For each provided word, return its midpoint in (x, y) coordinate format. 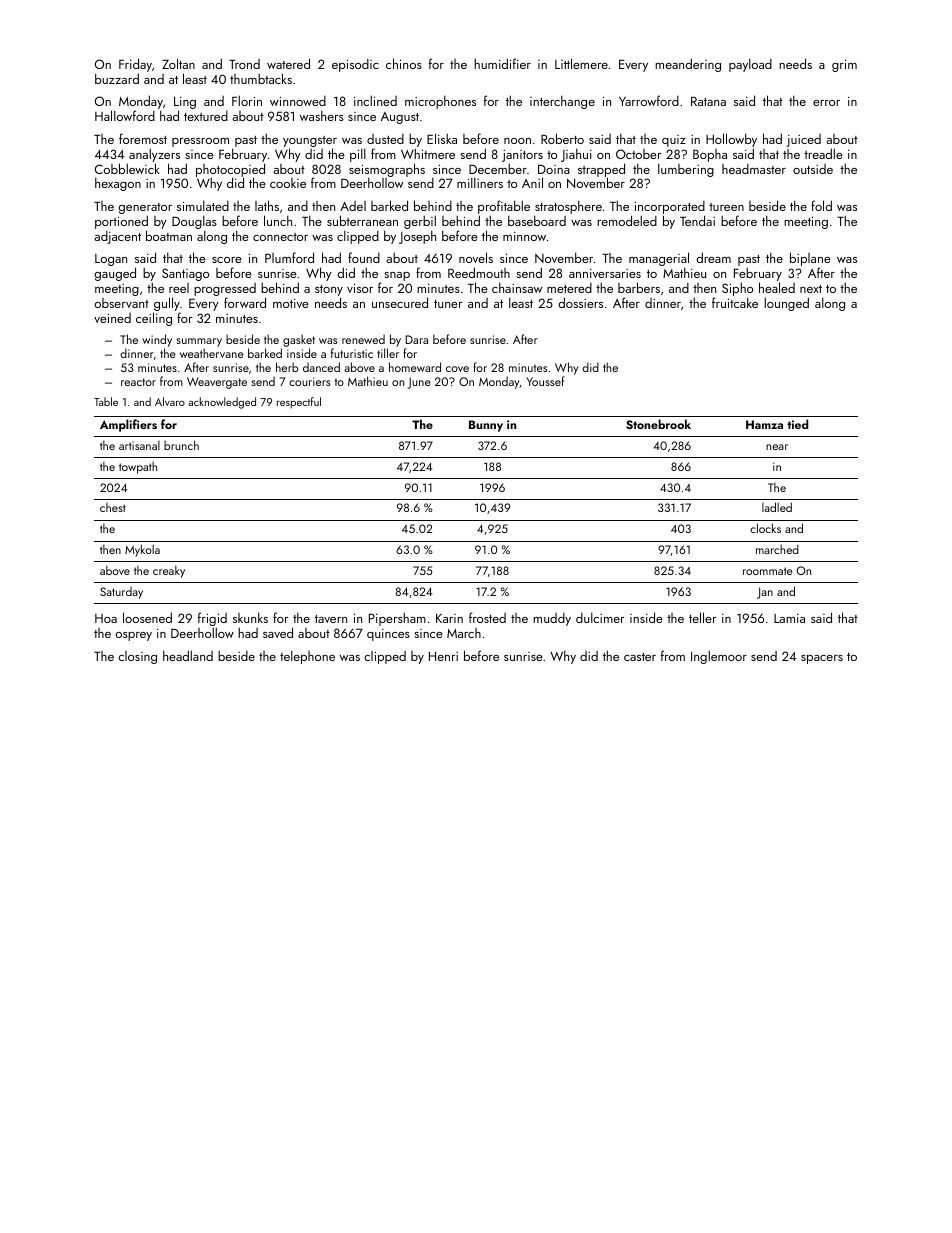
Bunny (486, 426)
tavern (331, 619)
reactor (138, 382)
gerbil (420, 222)
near (777, 447)
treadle (823, 153)
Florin (247, 100)
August (400, 118)
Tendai (697, 220)
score (227, 260)
